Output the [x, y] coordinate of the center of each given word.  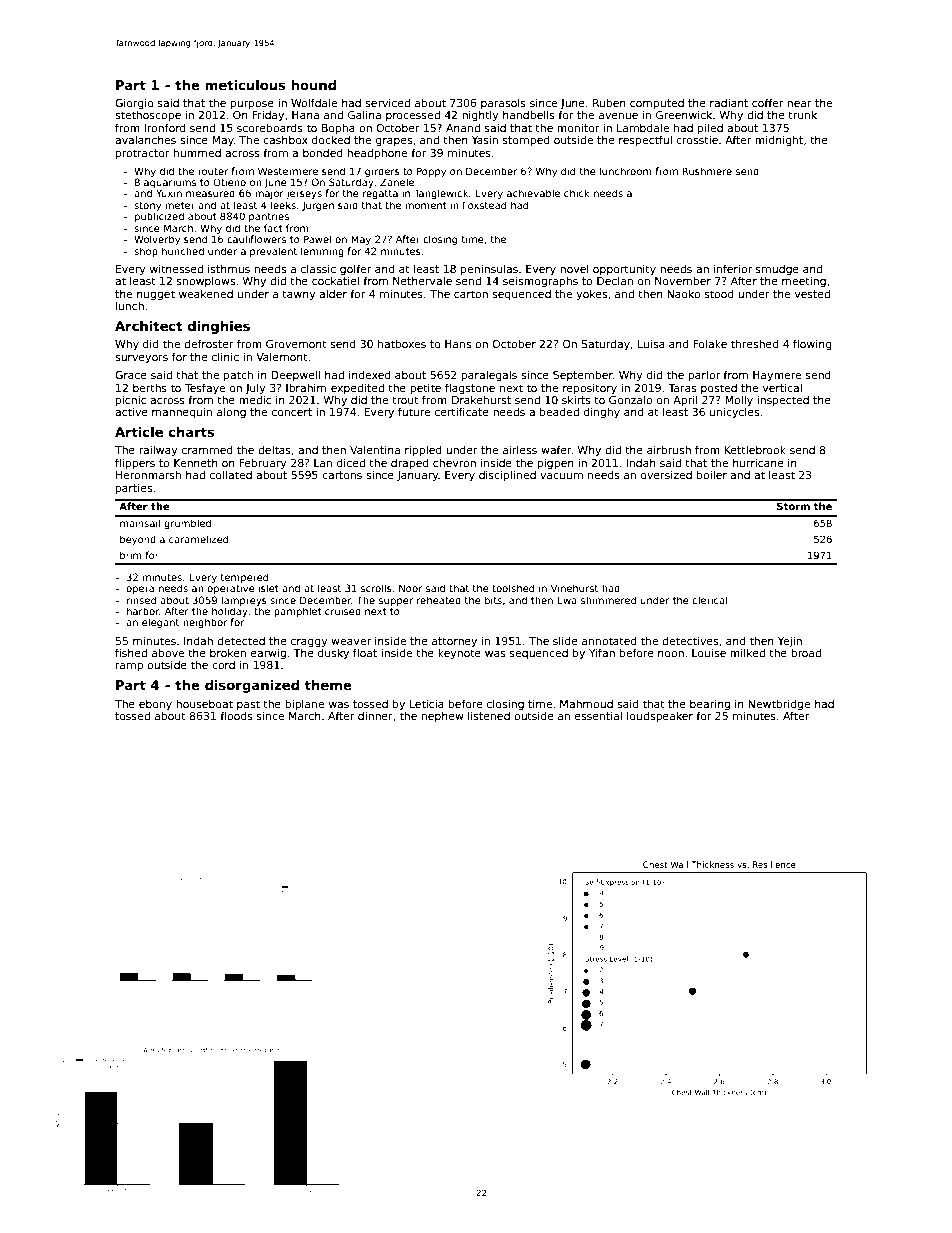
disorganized [252, 686]
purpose [252, 105]
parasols [503, 104]
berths [150, 387]
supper [396, 602]
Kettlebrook [755, 449]
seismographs [540, 281]
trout [405, 400]
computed [657, 104]
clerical [709, 600]
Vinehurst [574, 588]
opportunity [624, 270]
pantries [269, 217]
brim [130, 555]
